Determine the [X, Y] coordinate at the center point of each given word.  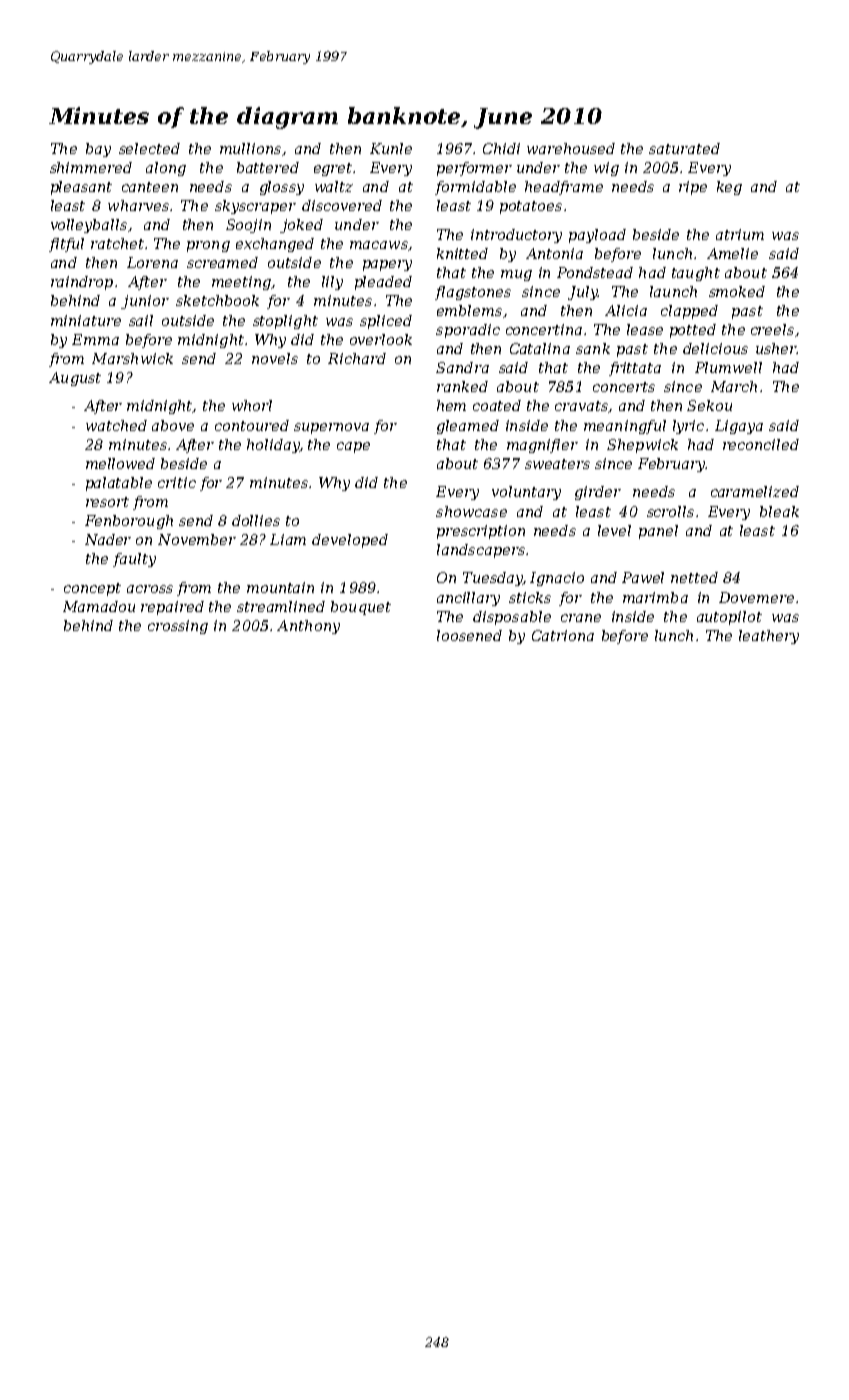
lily [332, 283]
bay [98, 150]
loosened [469, 635]
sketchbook [217, 300]
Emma [95, 339]
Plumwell [728, 367]
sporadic [468, 331]
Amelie [732, 253]
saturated [684, 148]
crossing [178, 627]
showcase [471, 511]
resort [107, 502]
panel [658, 532]
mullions [250, 148]
